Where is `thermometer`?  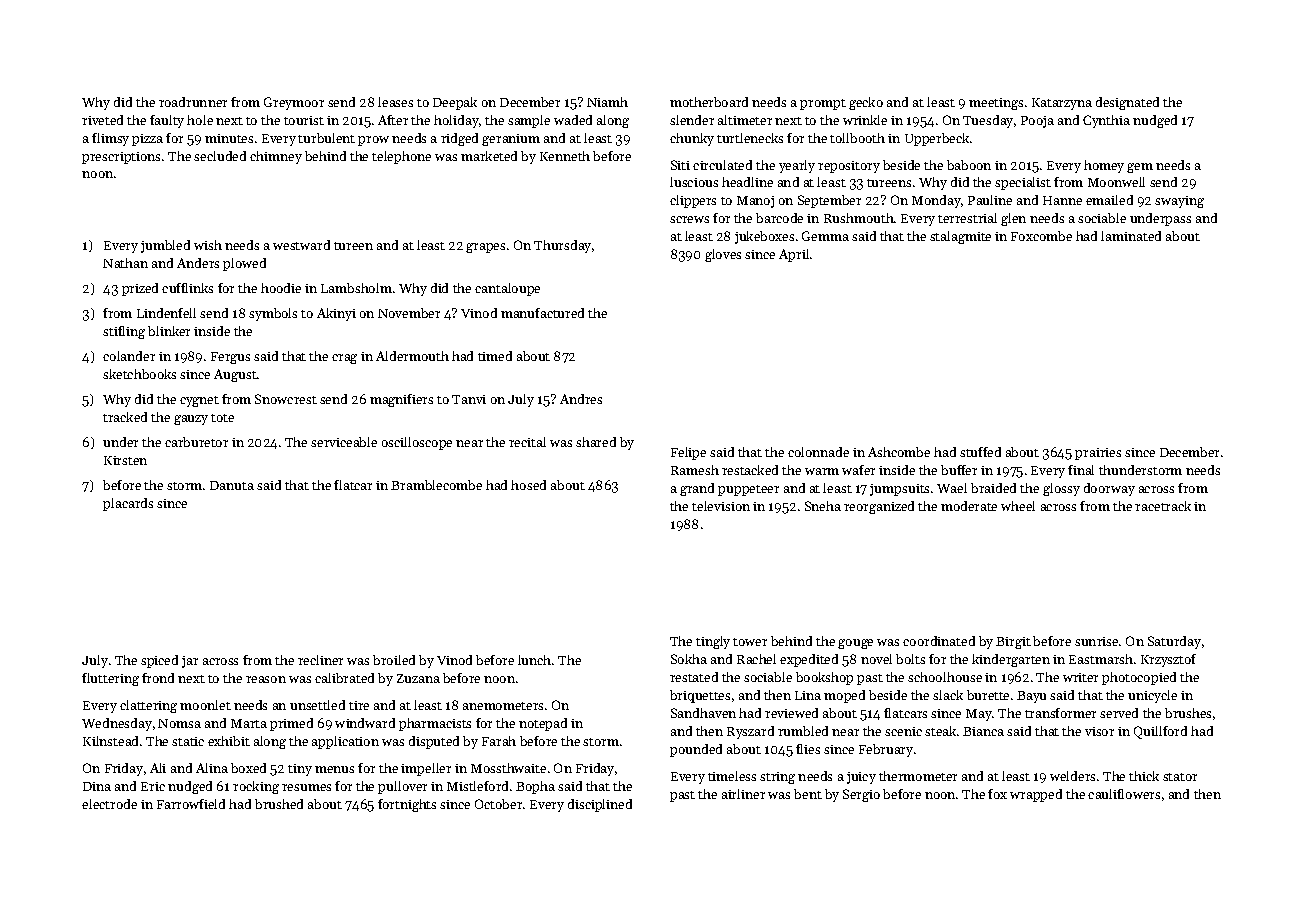
thermometer is located at coordinates (918, 776).
